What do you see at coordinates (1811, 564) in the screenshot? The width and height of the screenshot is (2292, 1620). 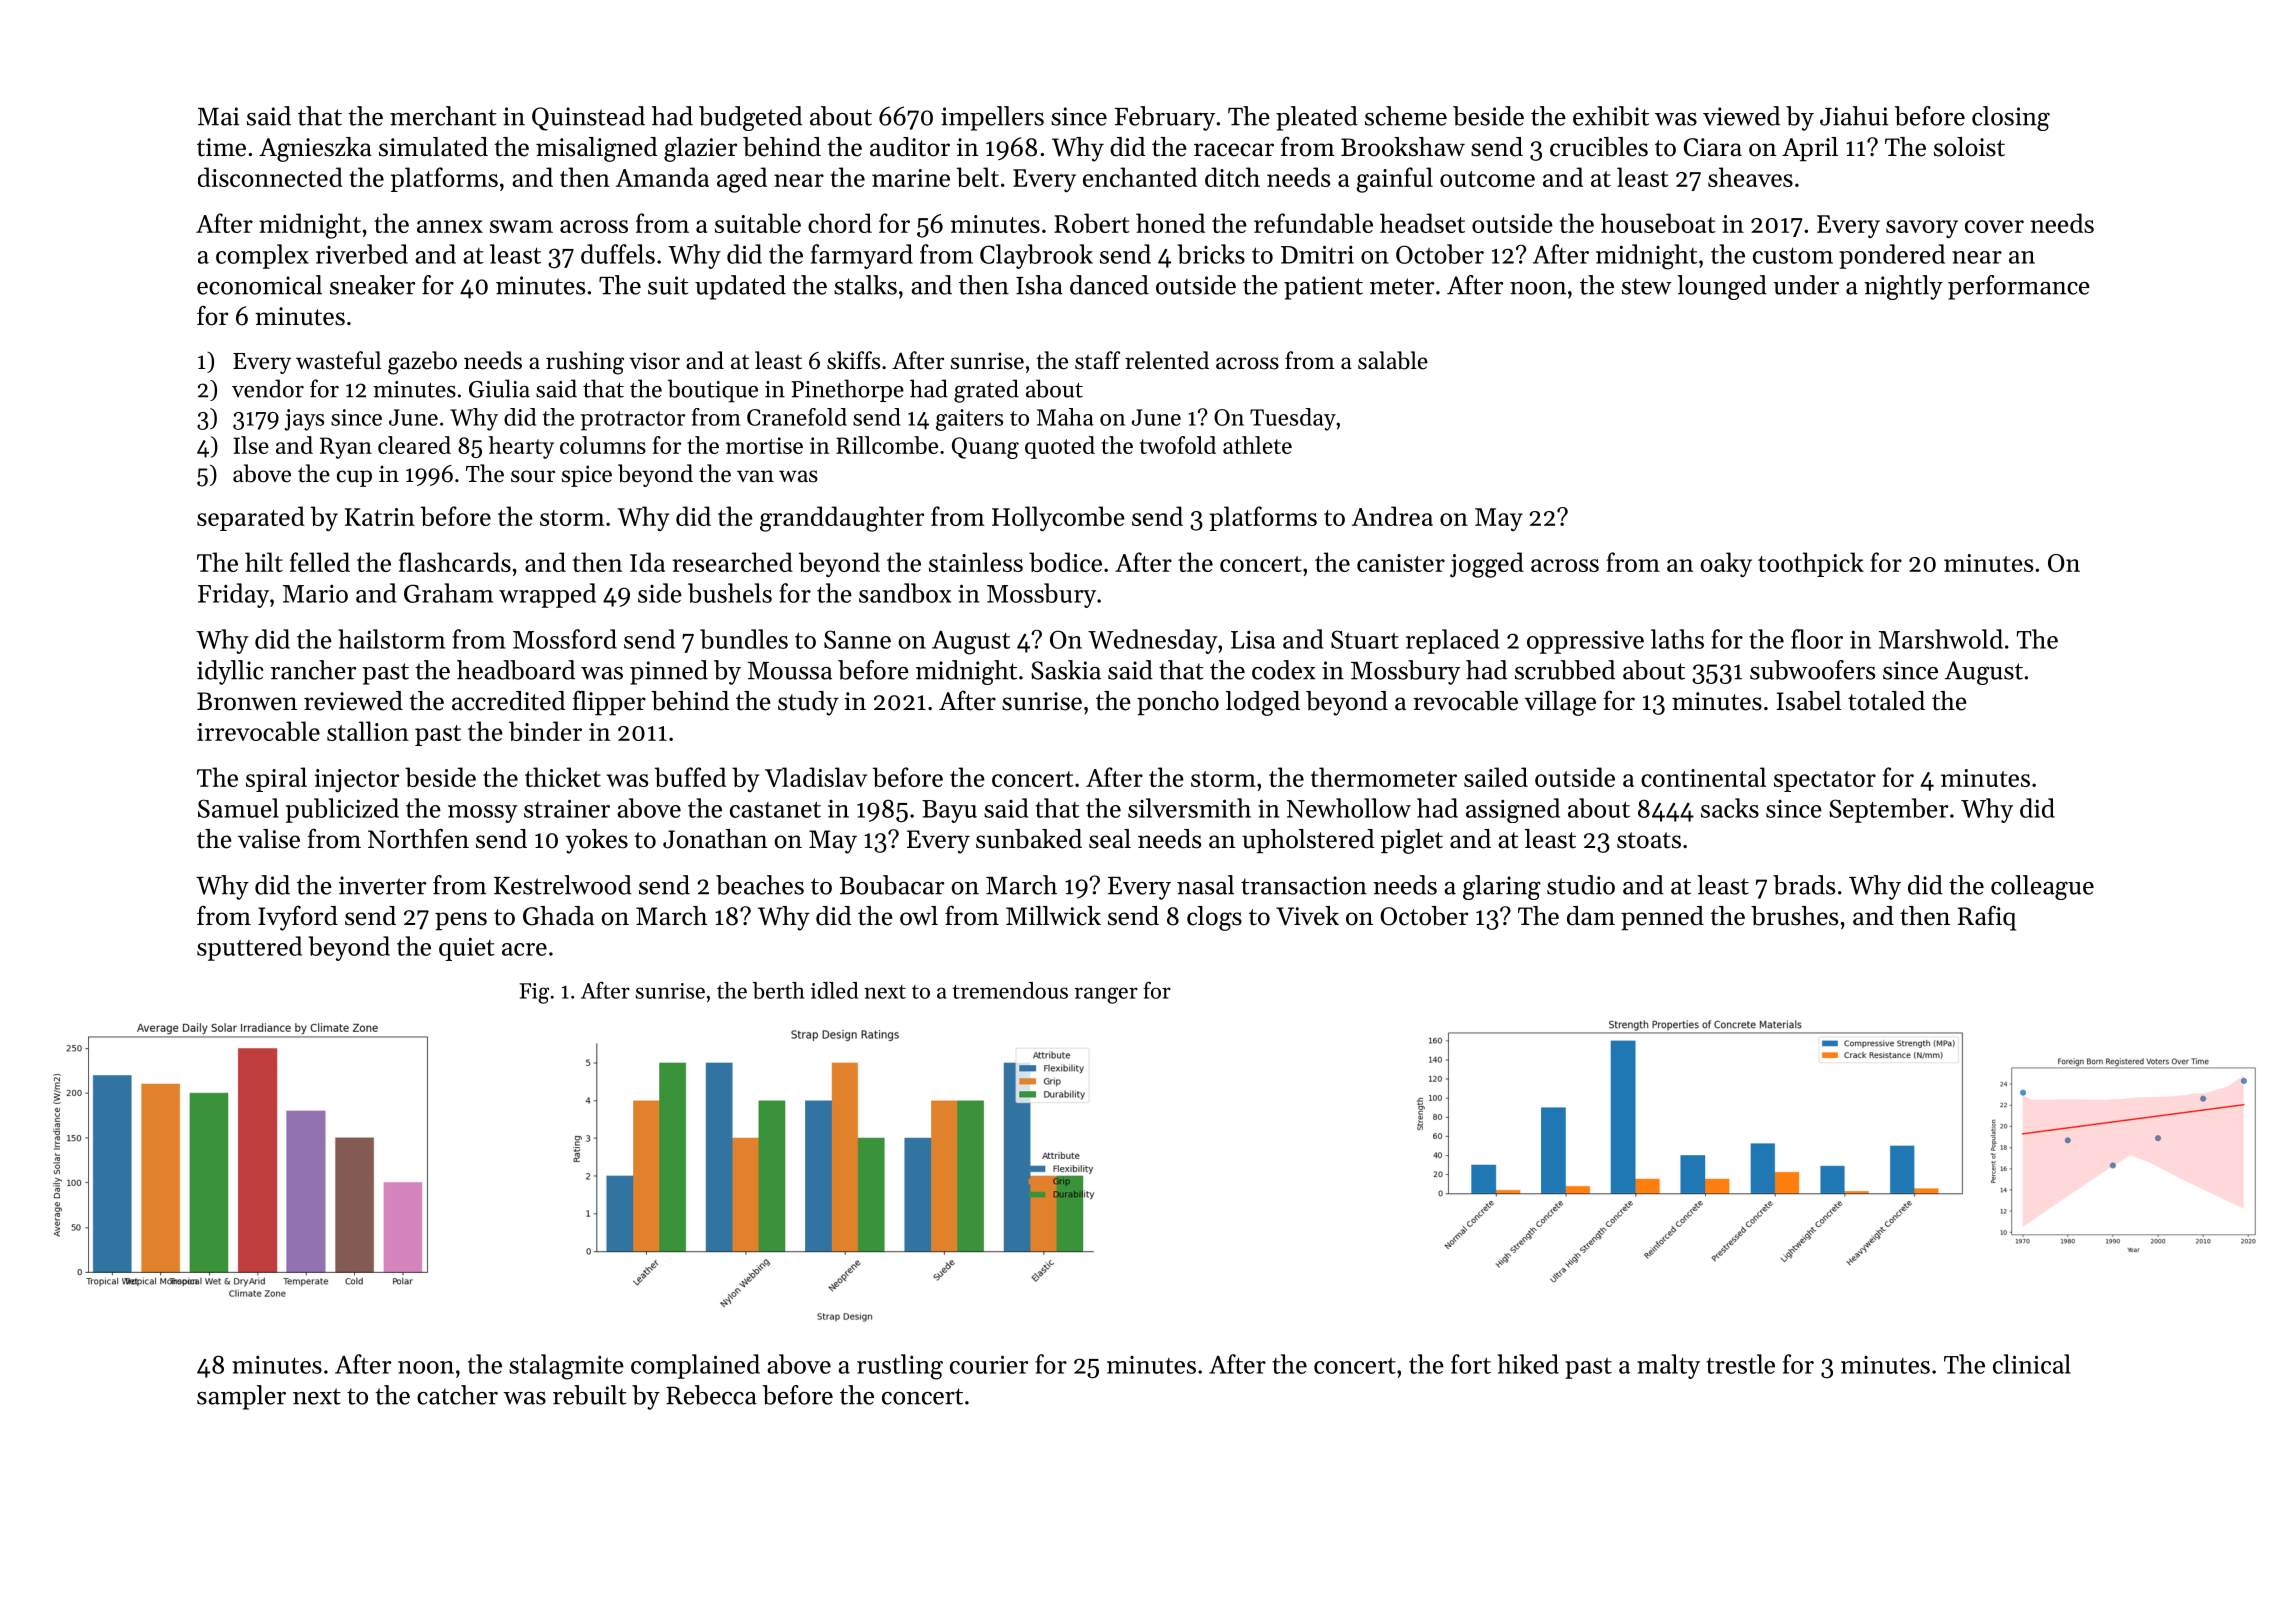 I see `toothpick` at bounding box center [1811, 564].
